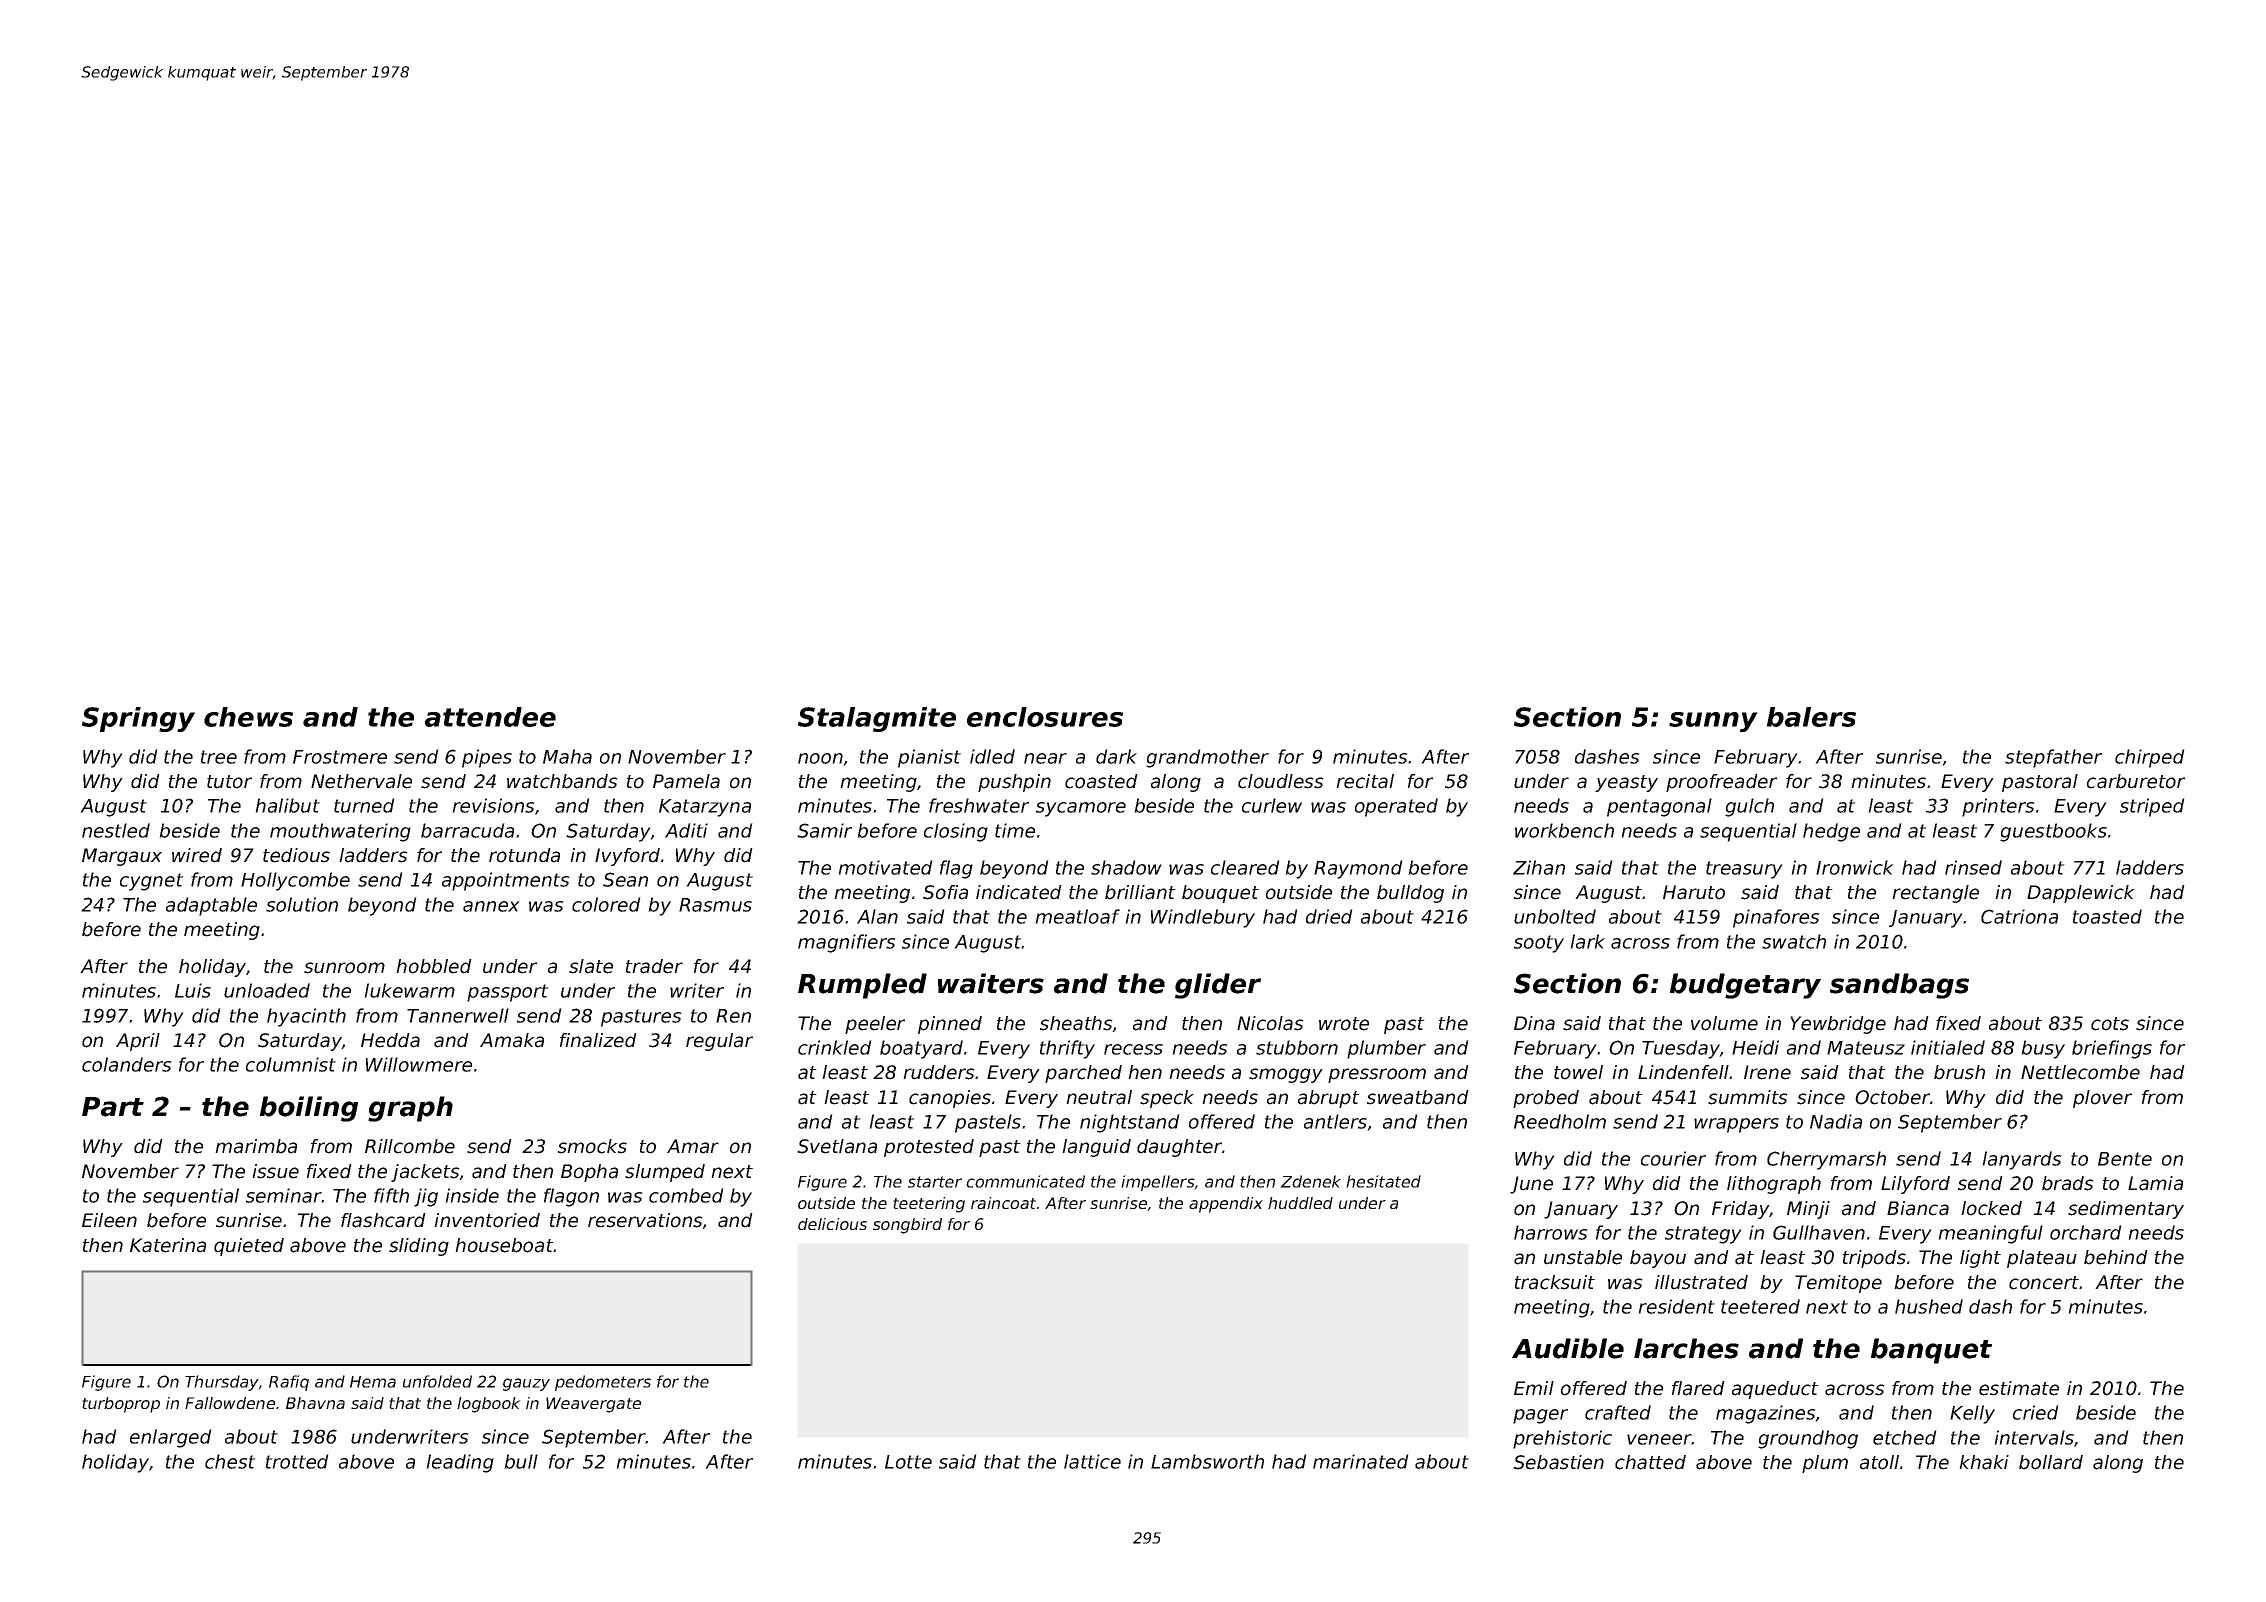  Describe the element at coordinates (907, 1226) in the image. I see `songbird` at that location.
